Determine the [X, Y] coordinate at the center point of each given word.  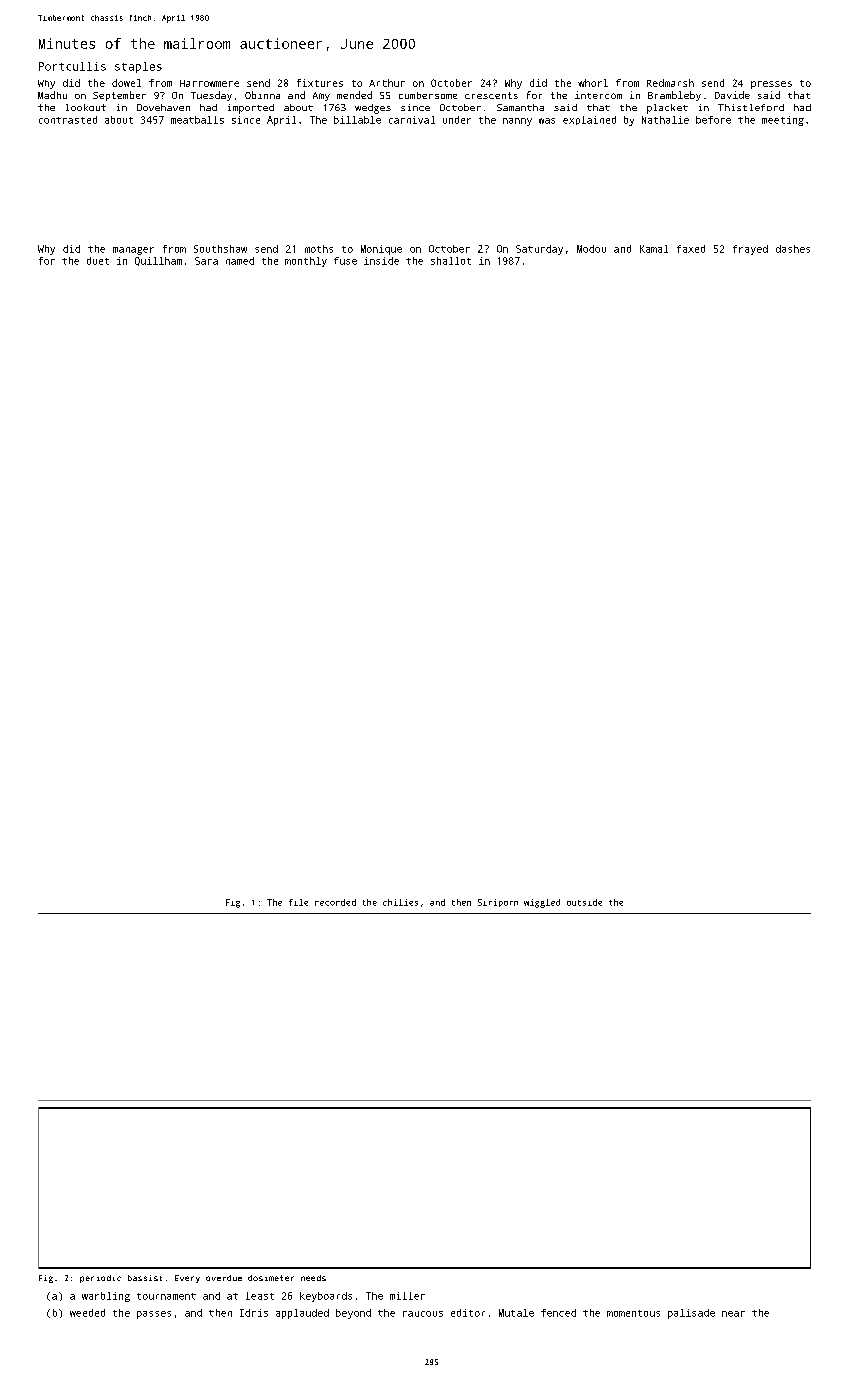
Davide [732, 95]
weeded [87, 1313]
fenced [558, 1313]
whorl [593, 83]
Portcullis [72, 66]
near [733, 1314]
